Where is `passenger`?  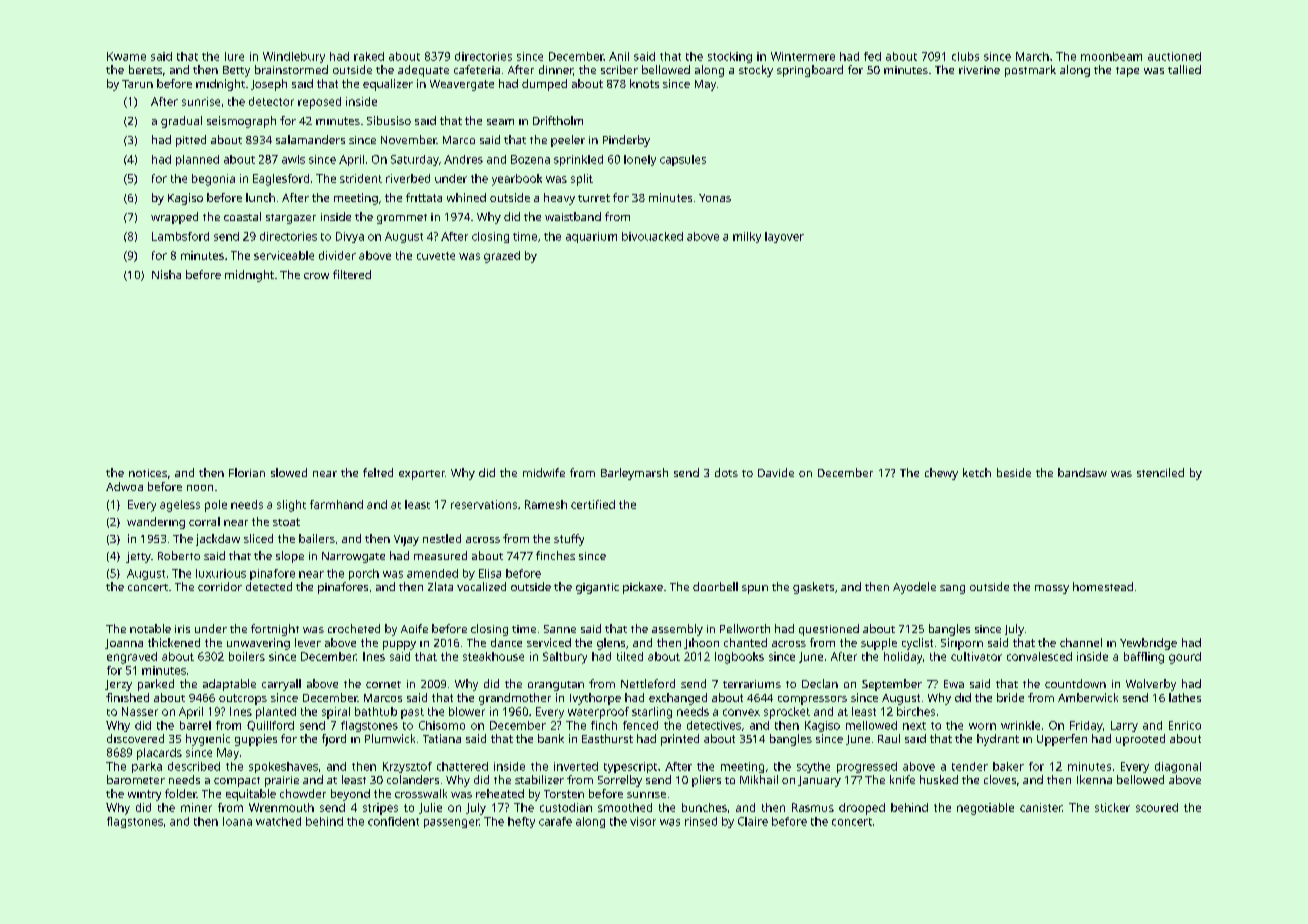
passenger is located at coordinates (451, 823).
